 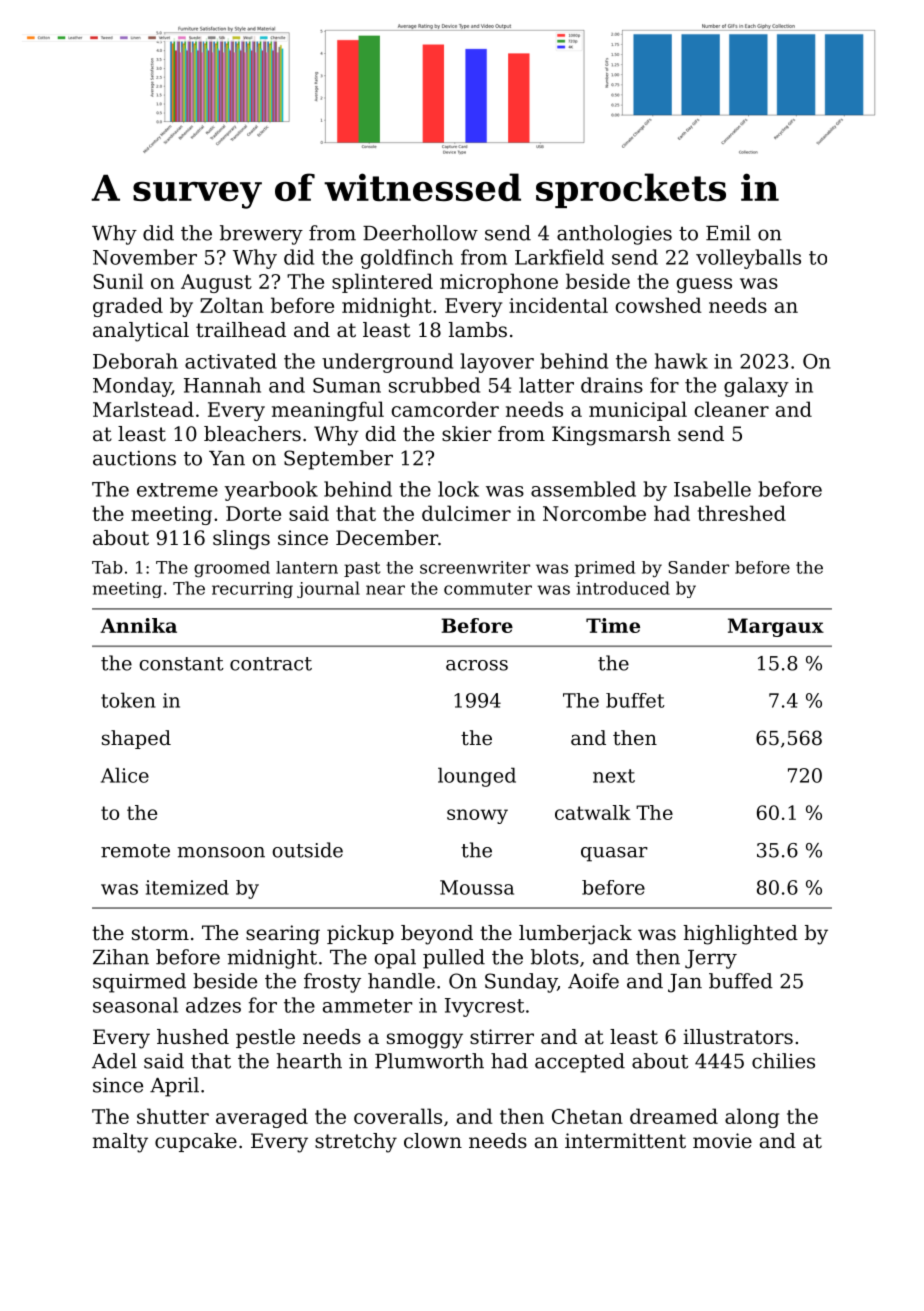 I want to click on cupcake, so click(x=196, y=1142).
